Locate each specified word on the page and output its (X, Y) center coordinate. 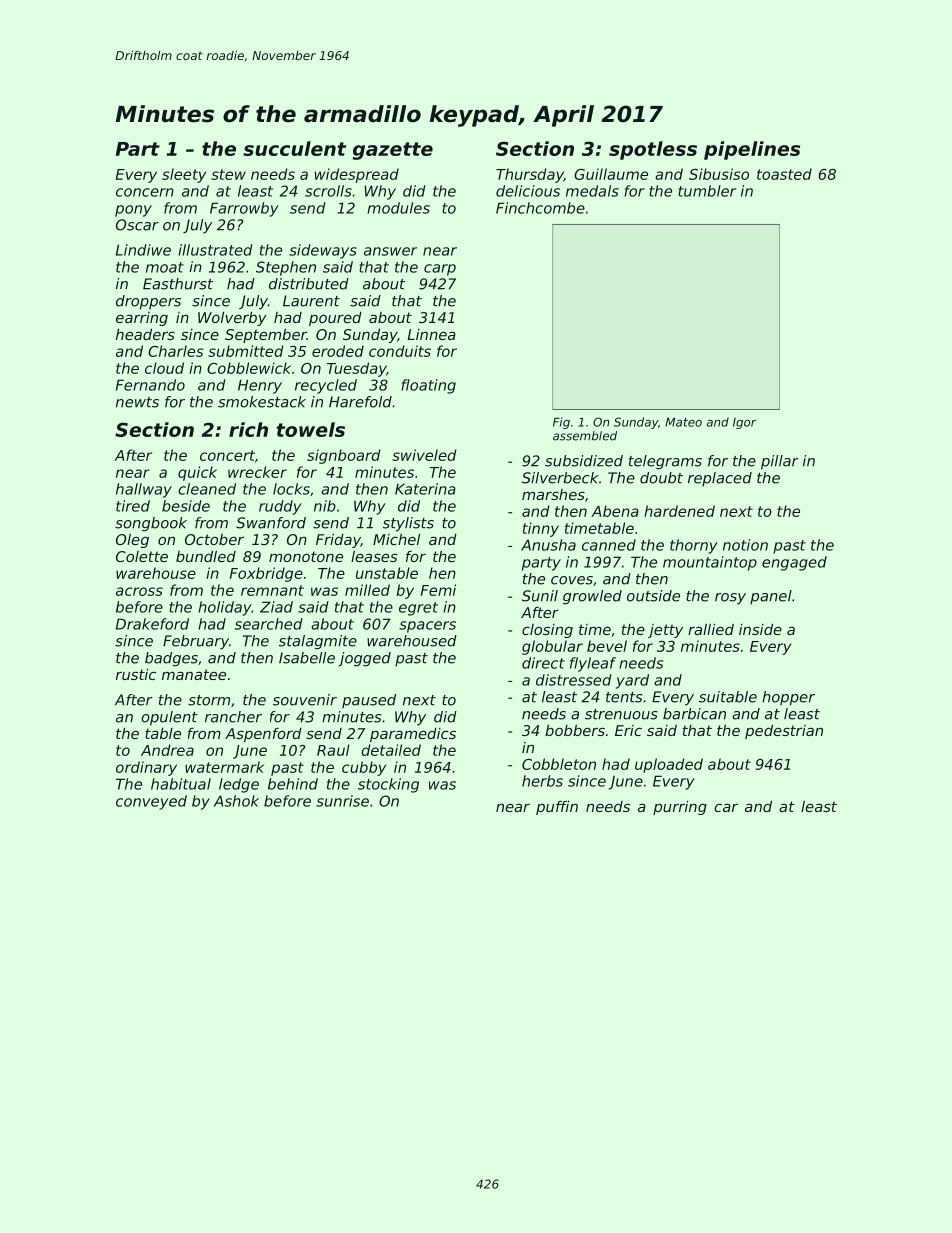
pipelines (752, 150)
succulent (294, 148)
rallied (711, 629)
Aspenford (263, 735)
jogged (365, 659)
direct (543, 663)
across (139, 591)
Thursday (530, 175)
